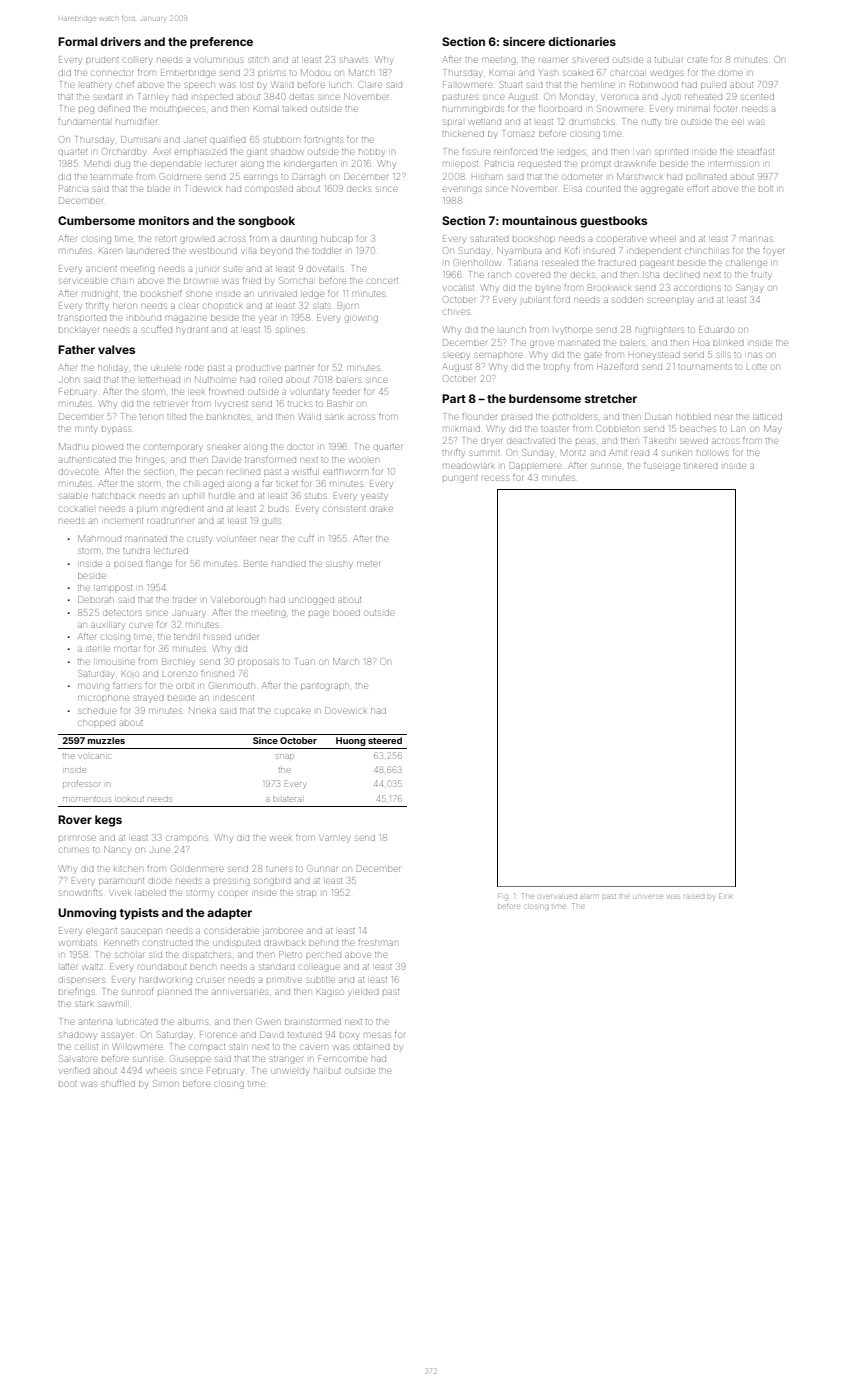 The height and width of the image is (1400, 849). Describe the element at coordinates (221, 43) in the image. I see `preference` at that location.
